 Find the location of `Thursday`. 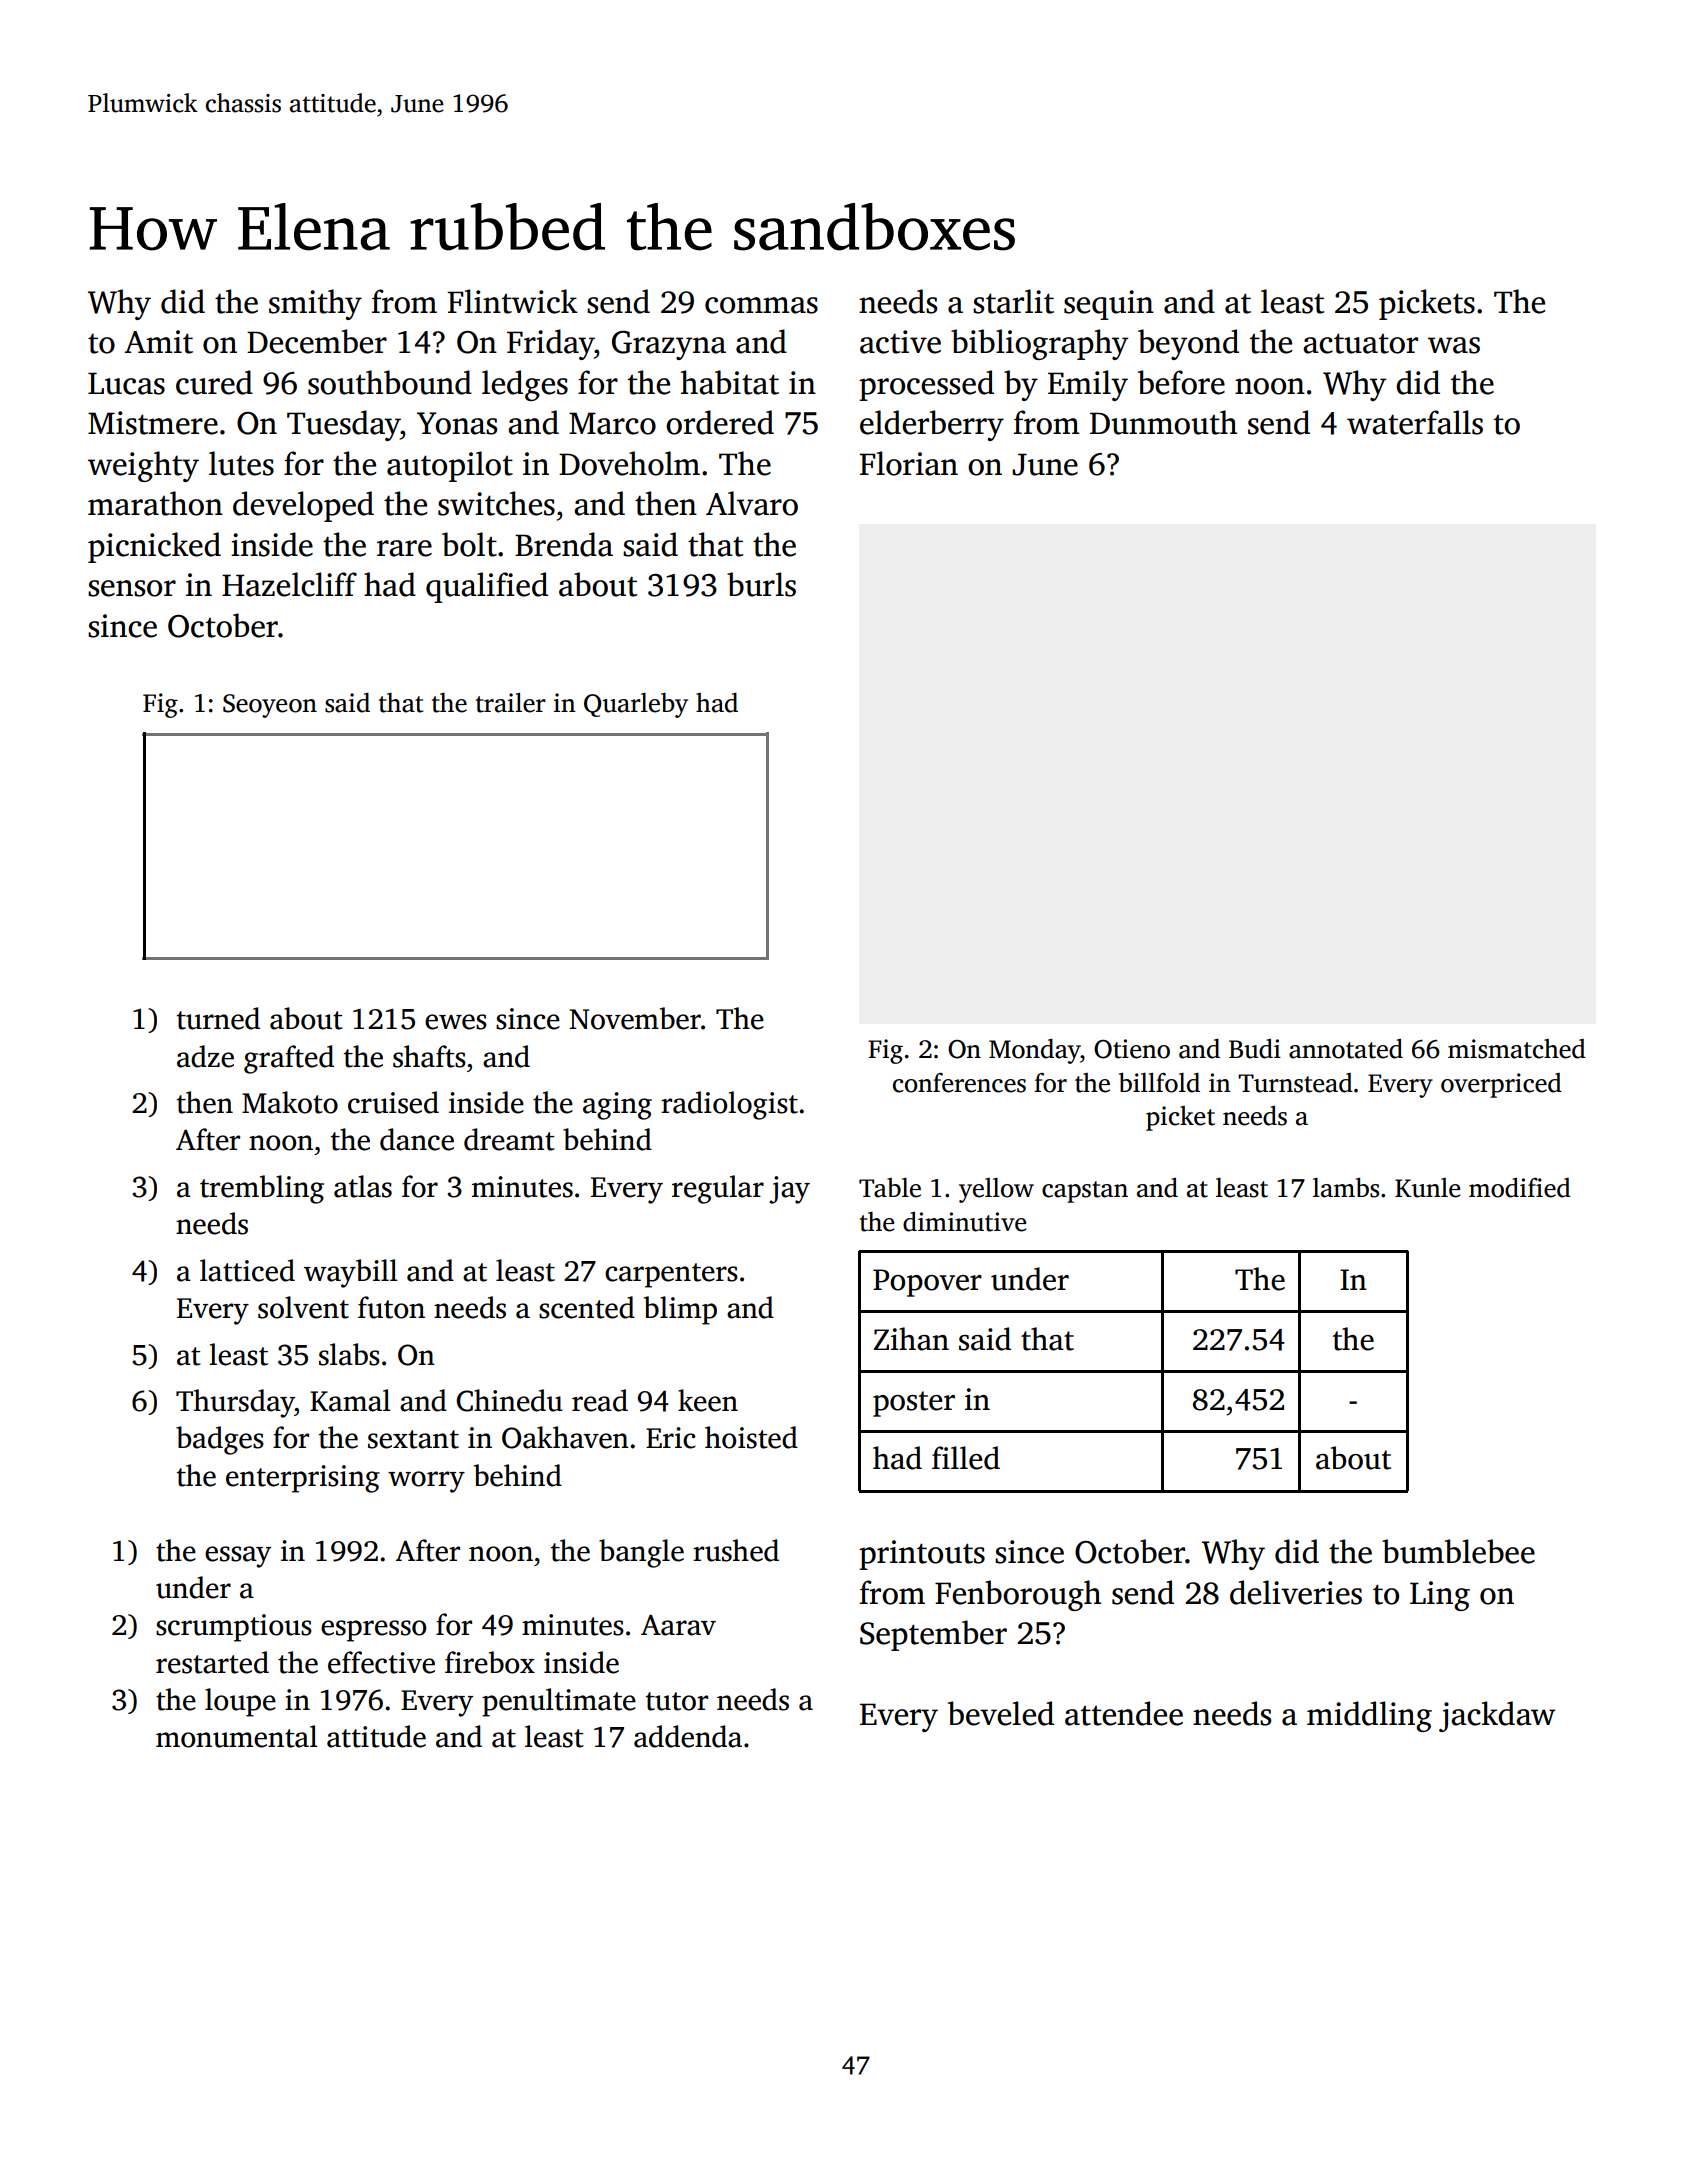

Thursday is located at coordinates (235, 1403).
